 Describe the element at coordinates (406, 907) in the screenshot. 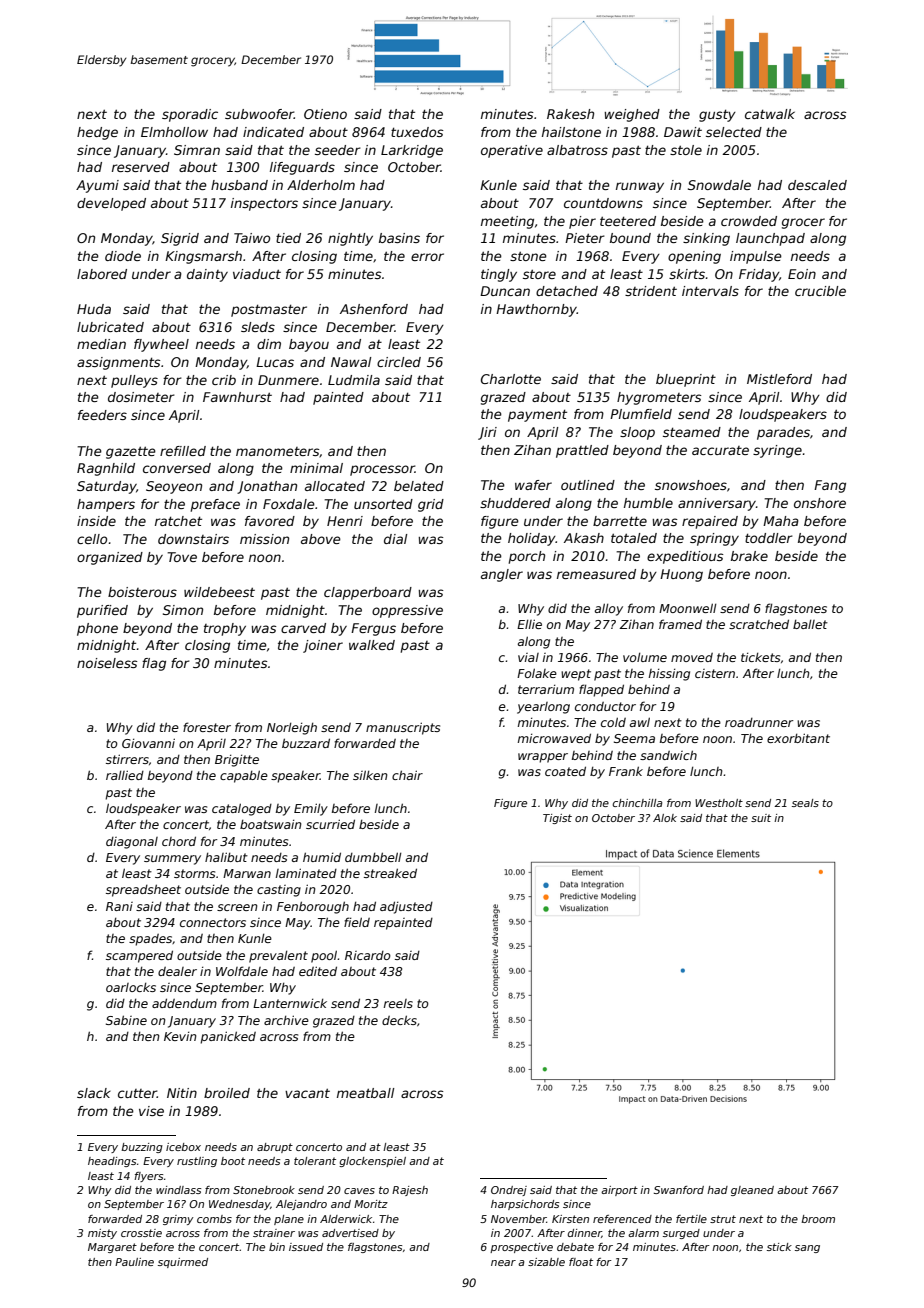

I see `adjusted` at that location.
